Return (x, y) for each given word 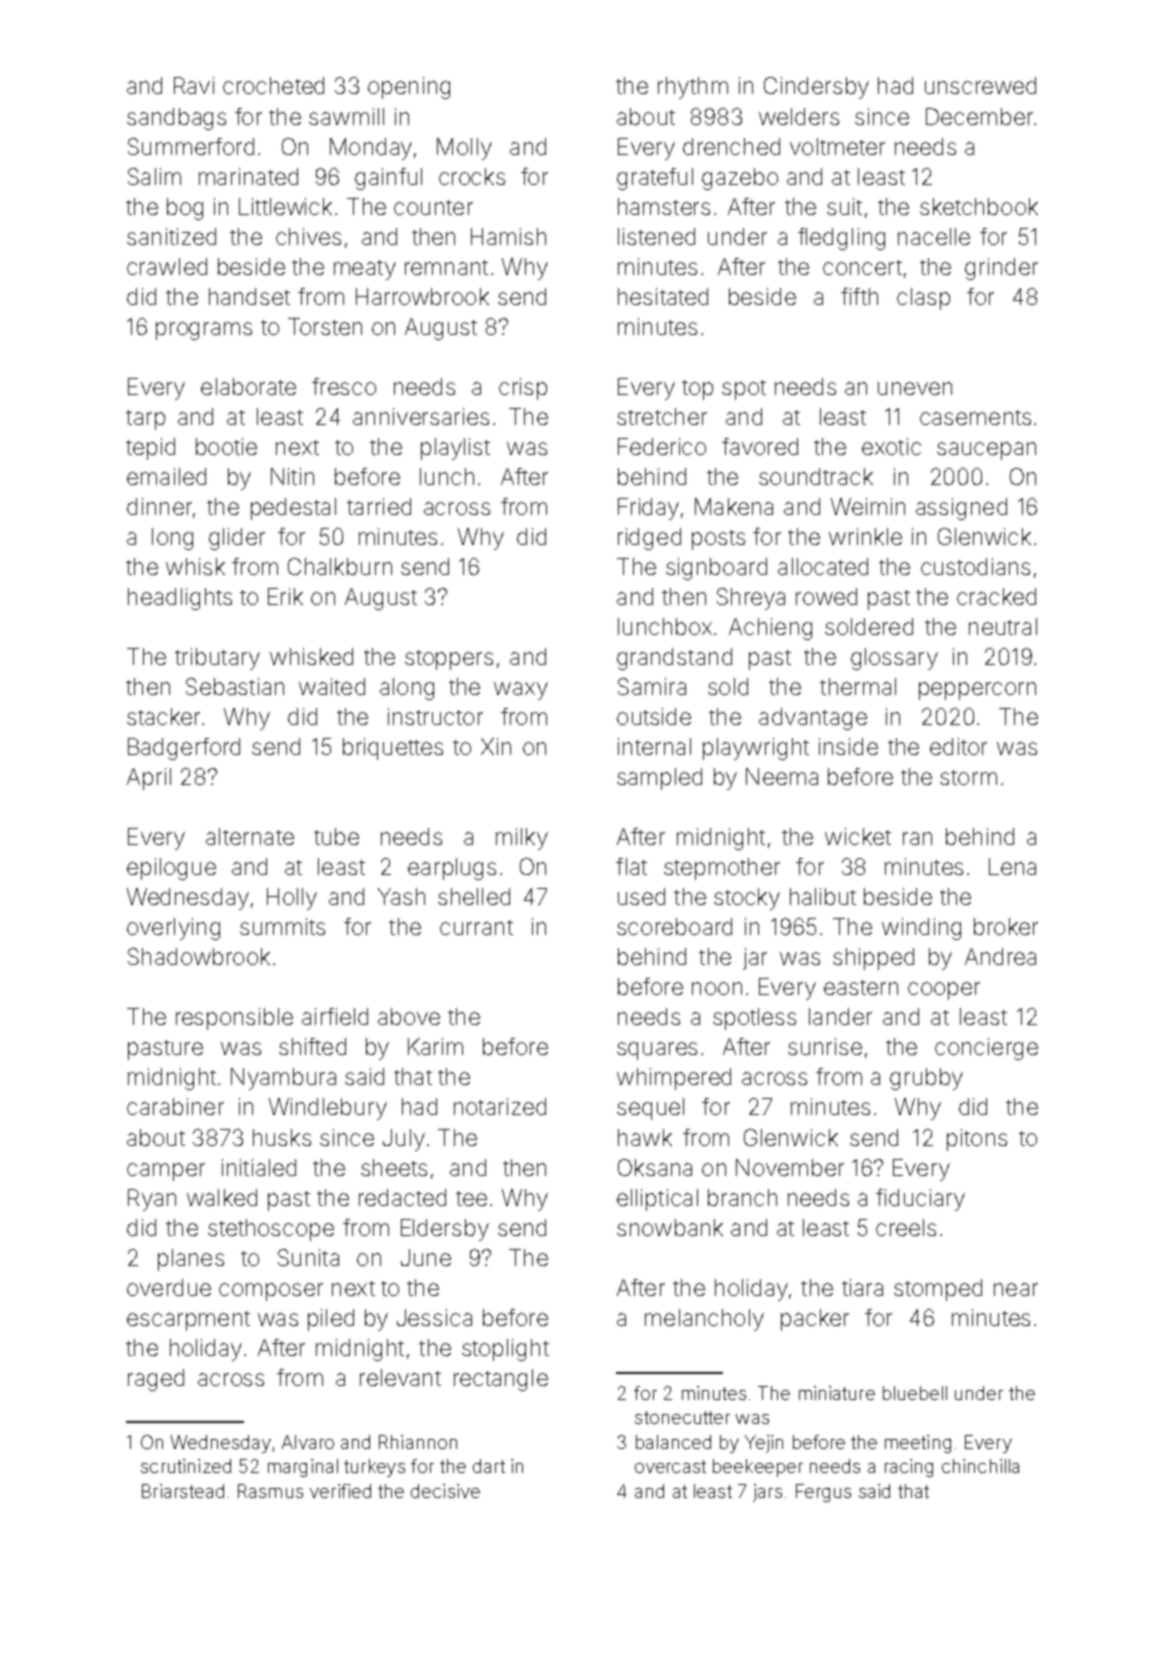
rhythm (693, 88)
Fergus (823, 1493)
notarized (500, 1106)
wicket (858, 836)
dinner (159, 506)
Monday (371, 149)
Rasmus (270, 1491)
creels (906, 1227)
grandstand (674, 659)
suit (844, 206)
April (149, 779)
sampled (659, 779)
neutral (1003, 626)
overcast (670, 1466)
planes (191, 1260)
